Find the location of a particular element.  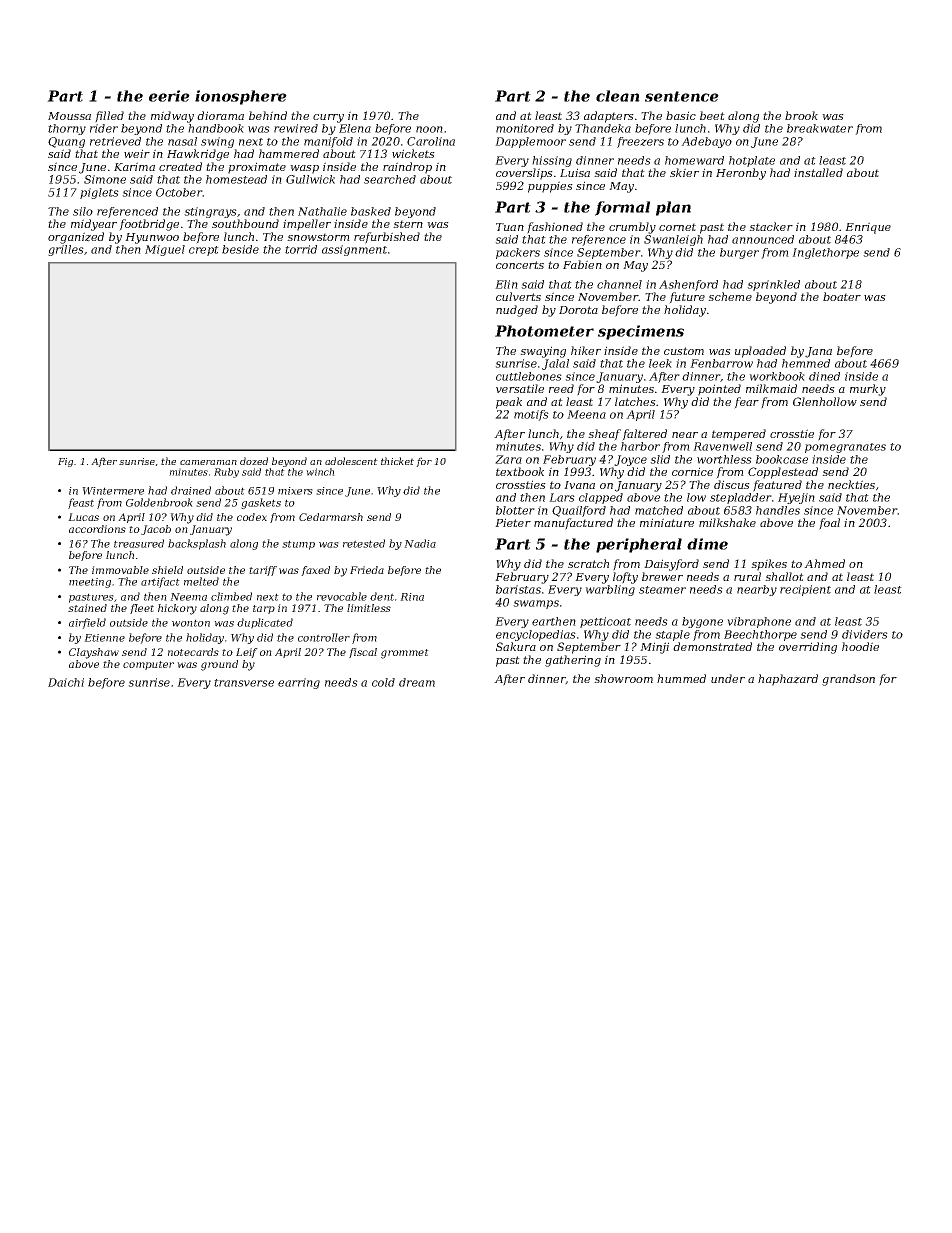

cameraman is located at coordinates (208, 462).
